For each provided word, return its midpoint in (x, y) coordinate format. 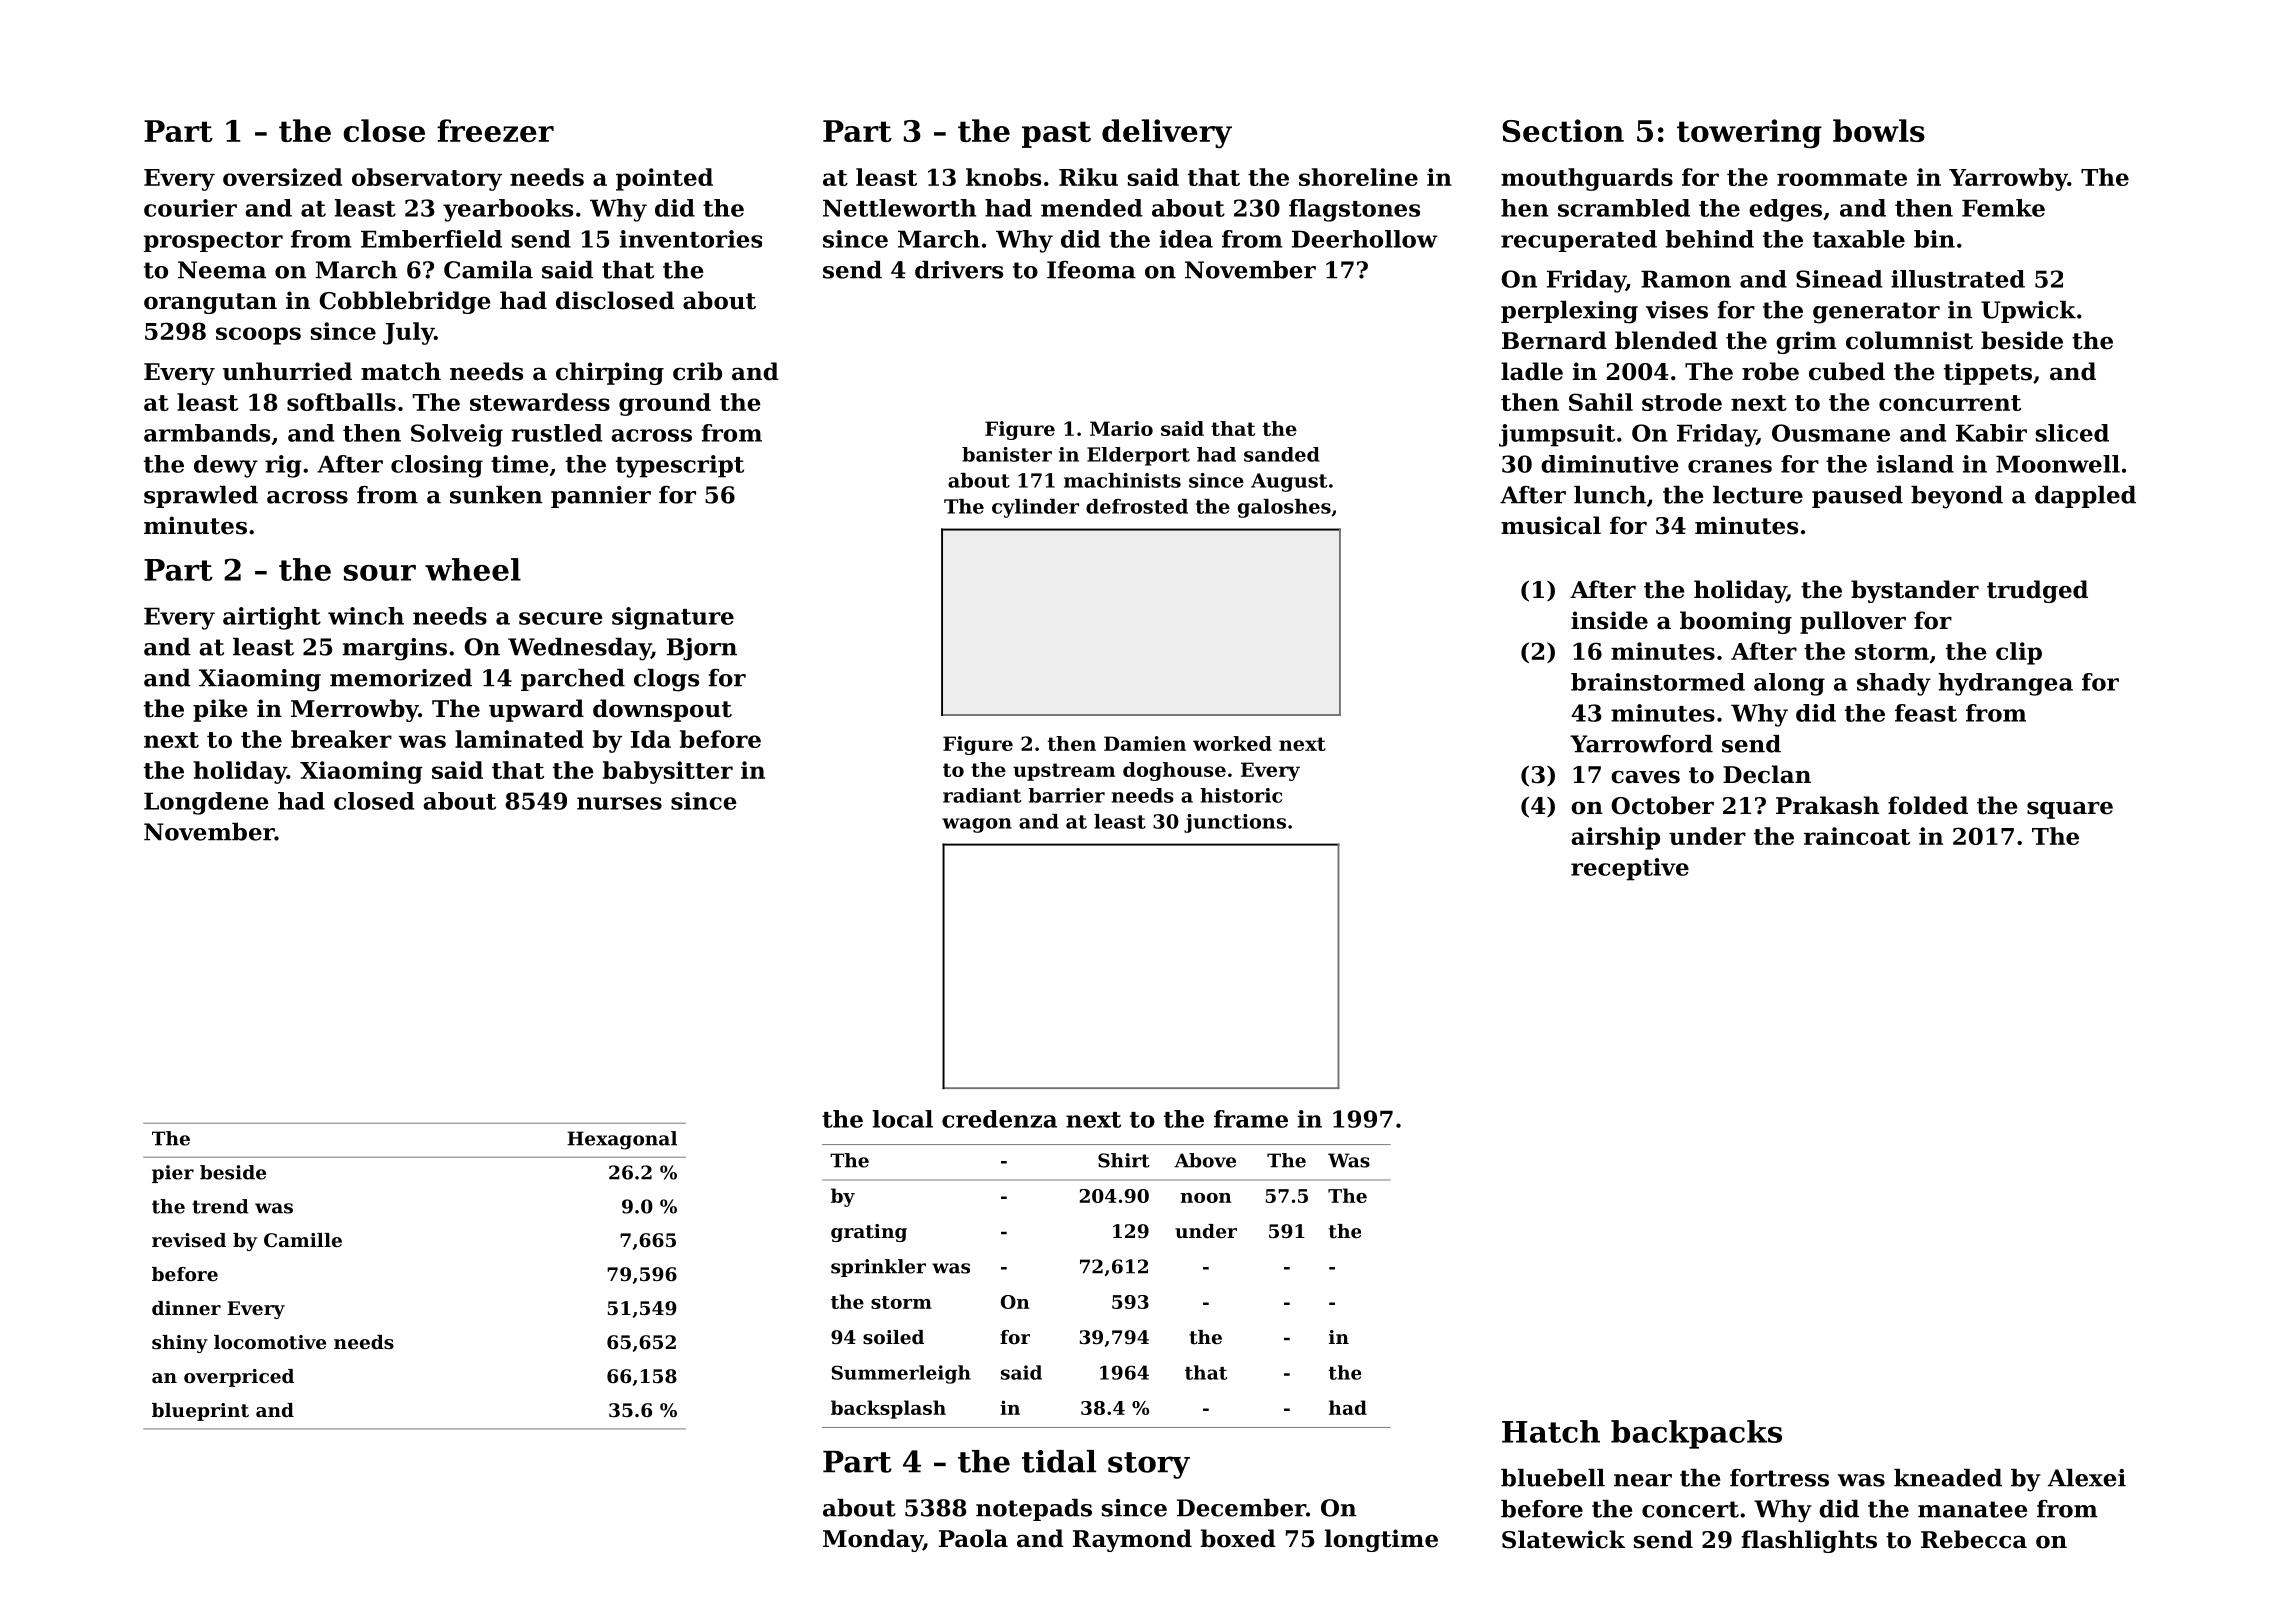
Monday (873, 1540)
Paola (973, 1538)
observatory (427, 179)
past (1056, 134)
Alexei (2087, 1478)
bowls (1879, 130)
